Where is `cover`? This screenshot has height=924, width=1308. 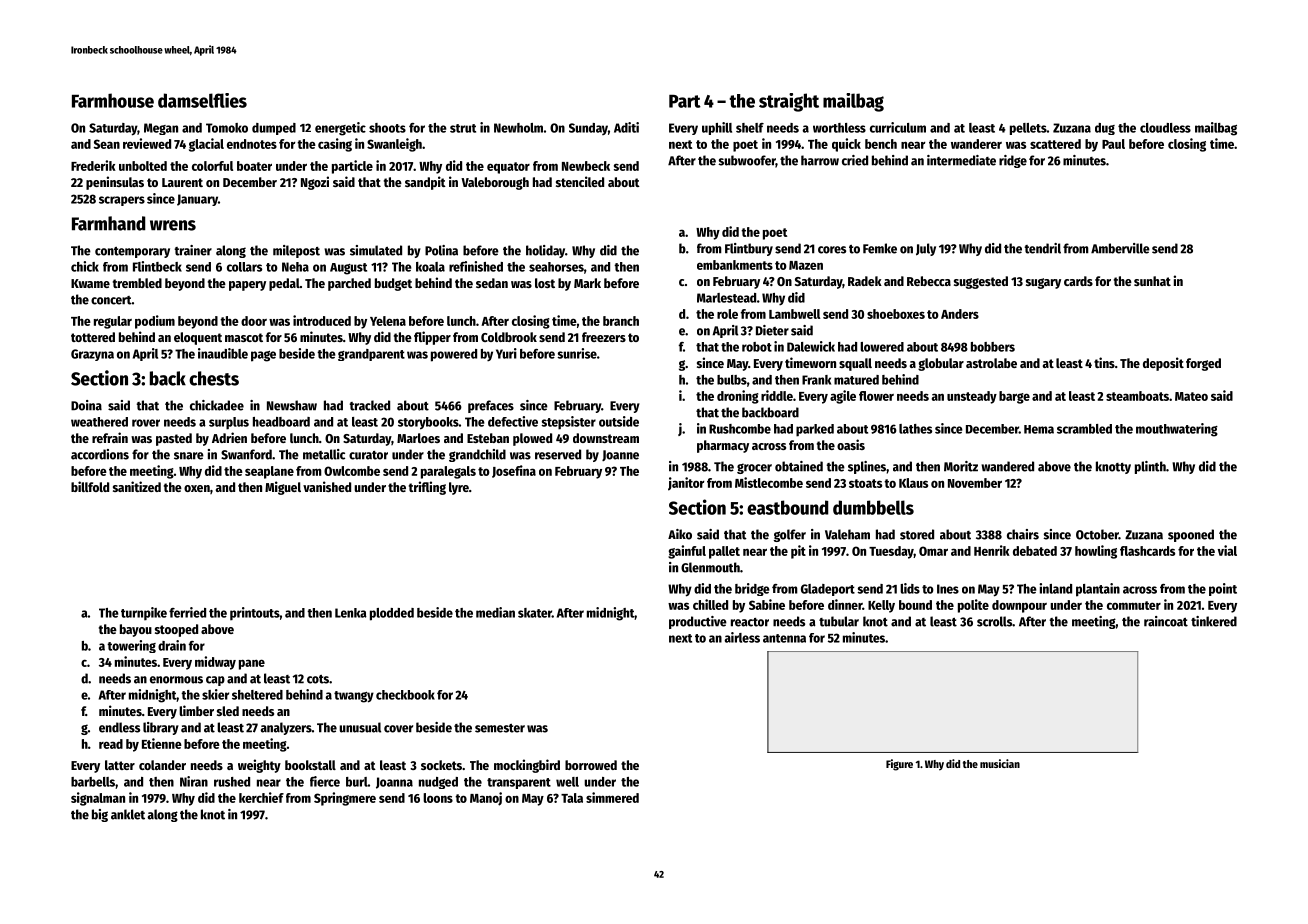 cover is located at coordinates (398, 729).
